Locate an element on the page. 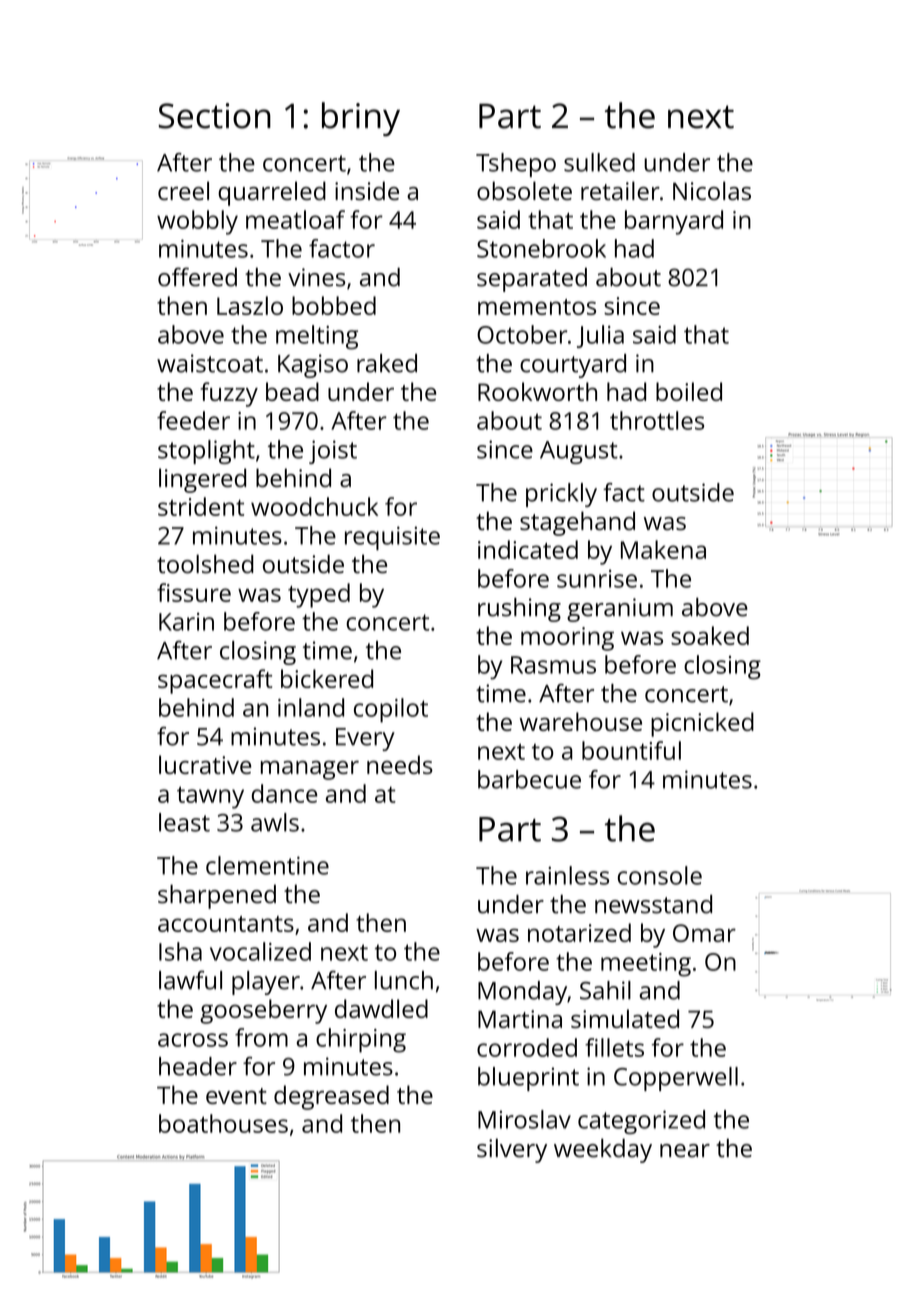 This image has width=920, height=1305. briny is located at coordinates (361, 119).
